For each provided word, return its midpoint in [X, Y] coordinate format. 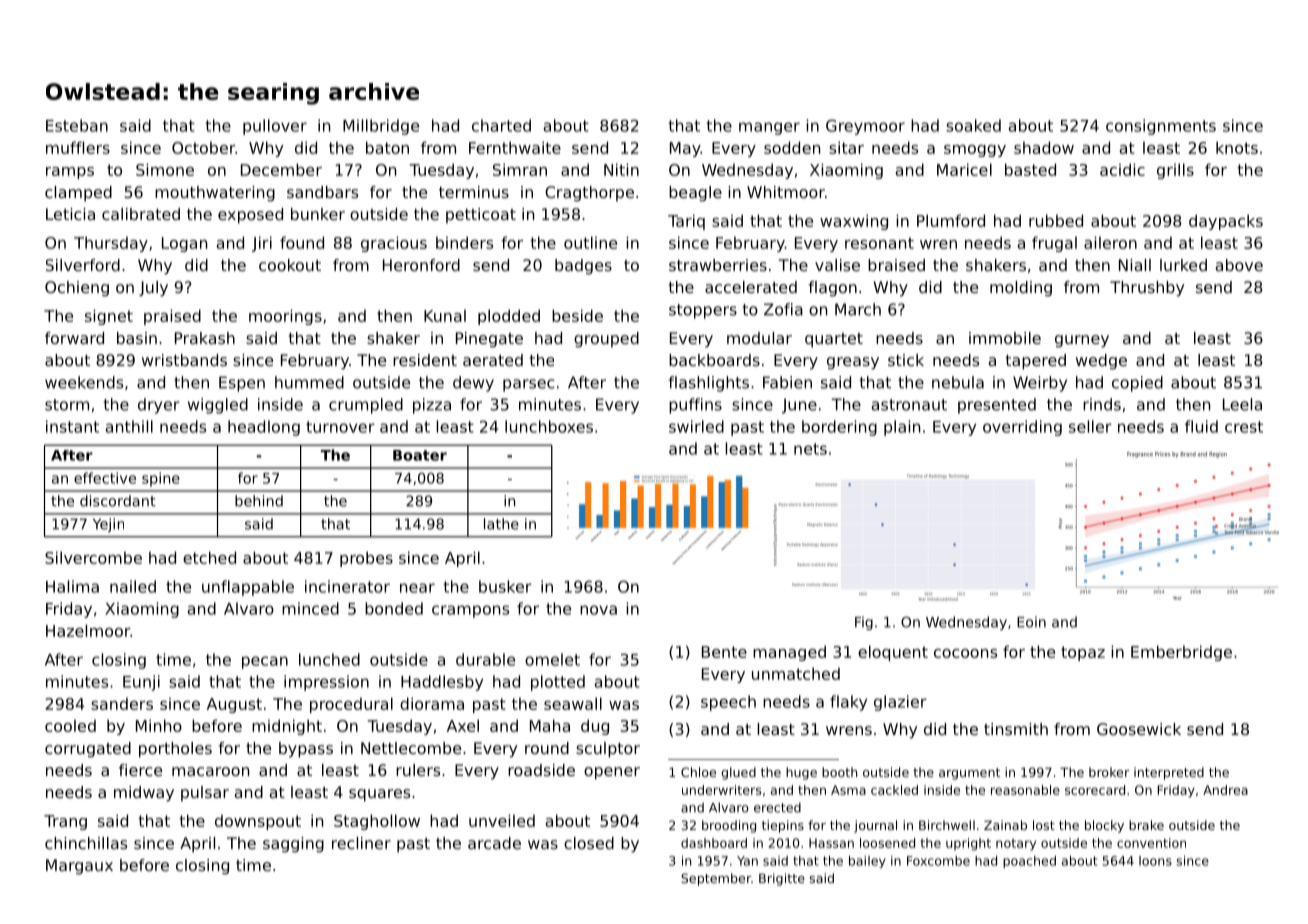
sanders [122, 703]
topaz [1083, 653]
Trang [65, 822]
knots [1237, 147]
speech [728, 703]
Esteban [77, 125]
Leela [1242, 404]
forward [74, 338]
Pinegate [489, 340]
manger [769, 128]
